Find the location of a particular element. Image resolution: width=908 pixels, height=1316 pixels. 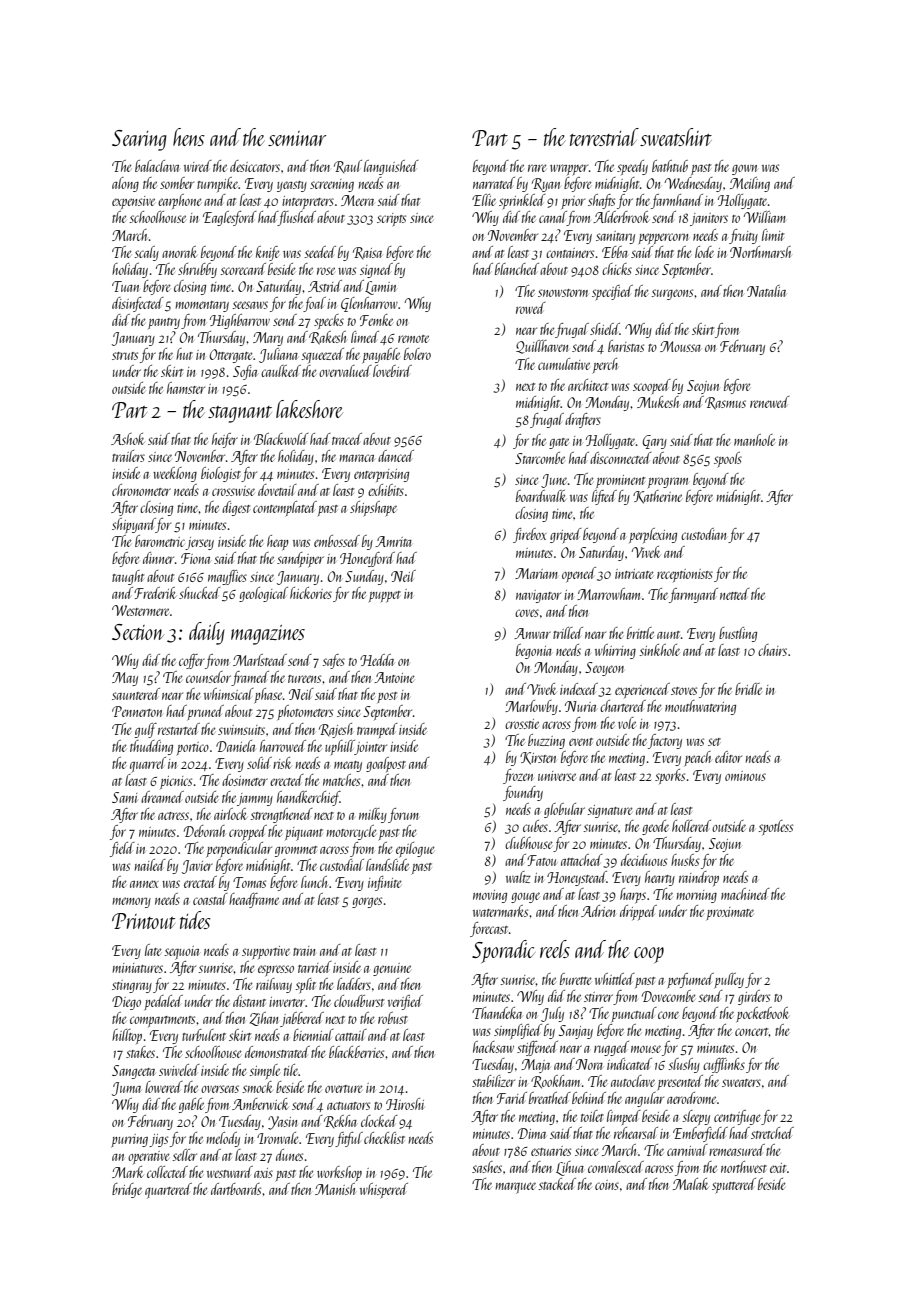

memory is located at coordinates (131, 902).
